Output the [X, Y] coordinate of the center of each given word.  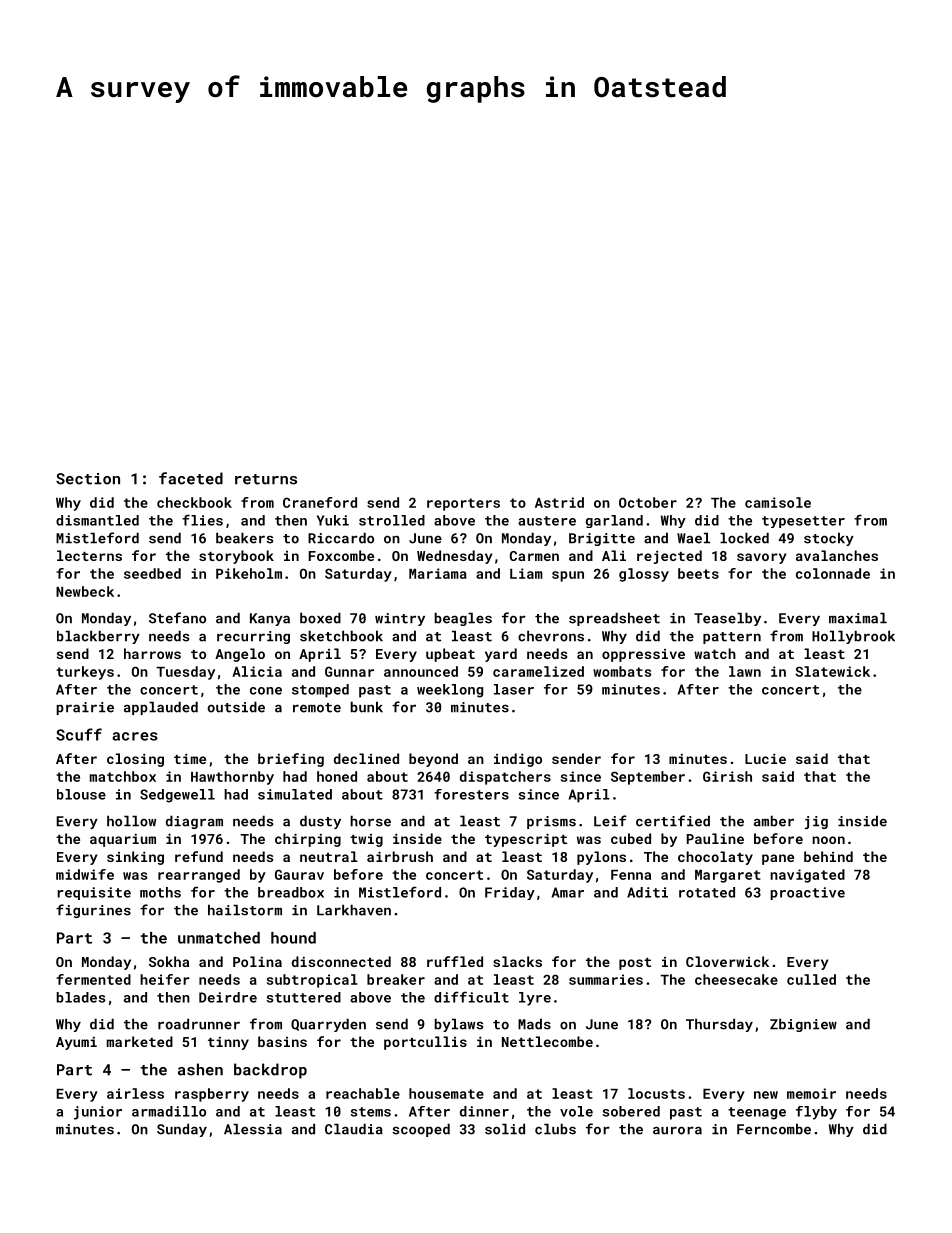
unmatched [219, 938]
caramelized [538, 671]
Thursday [719, 1025]
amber [774, 821]
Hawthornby [232, 778]
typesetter [803, 522]
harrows [152, 653]
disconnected [341, 961]
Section [88, 479]
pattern [732, 638]
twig [366, 840]
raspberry [212, 1095]
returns [266, 479]
